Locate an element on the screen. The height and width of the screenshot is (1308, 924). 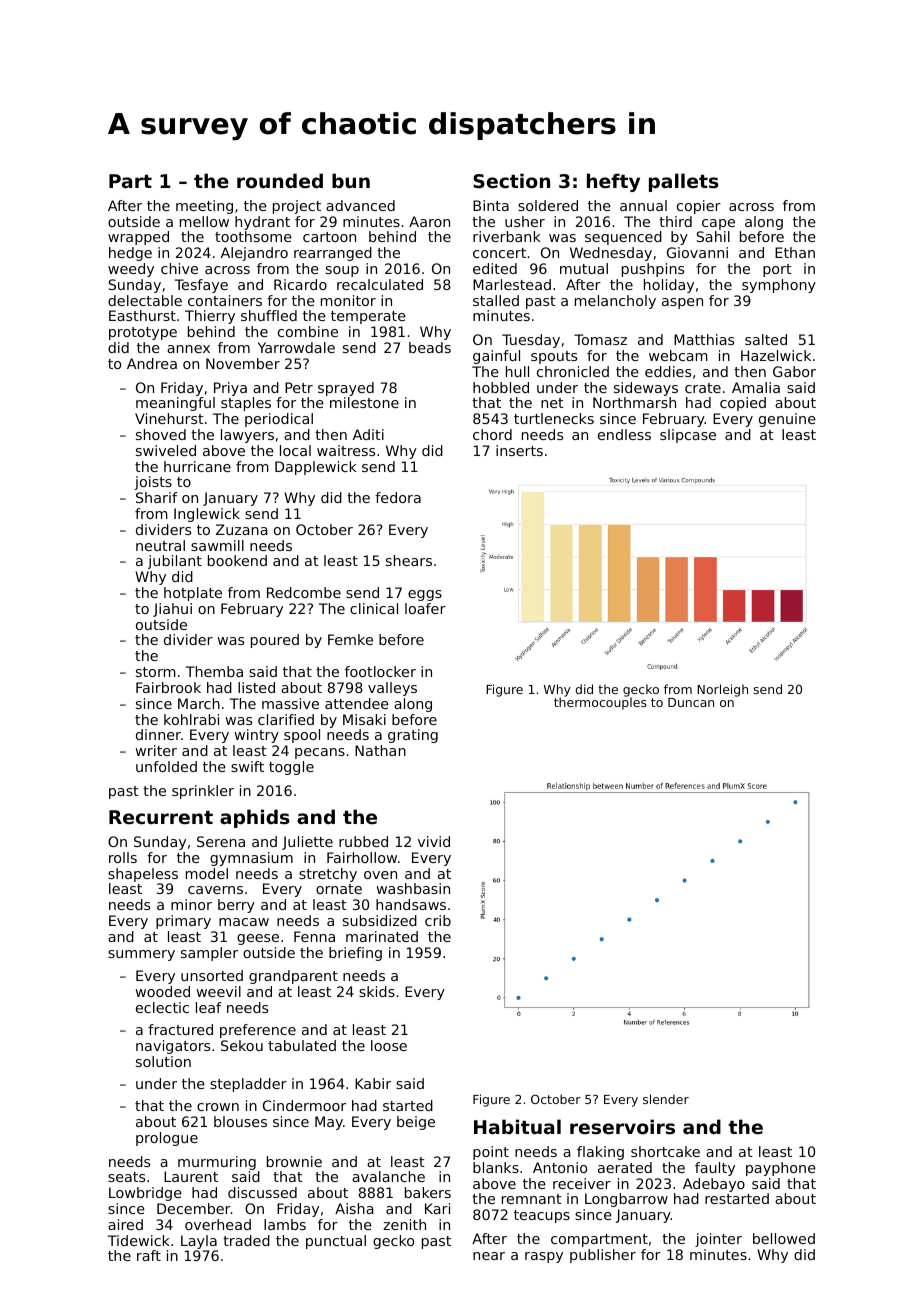
Section is located at coordinates (511, 180).
